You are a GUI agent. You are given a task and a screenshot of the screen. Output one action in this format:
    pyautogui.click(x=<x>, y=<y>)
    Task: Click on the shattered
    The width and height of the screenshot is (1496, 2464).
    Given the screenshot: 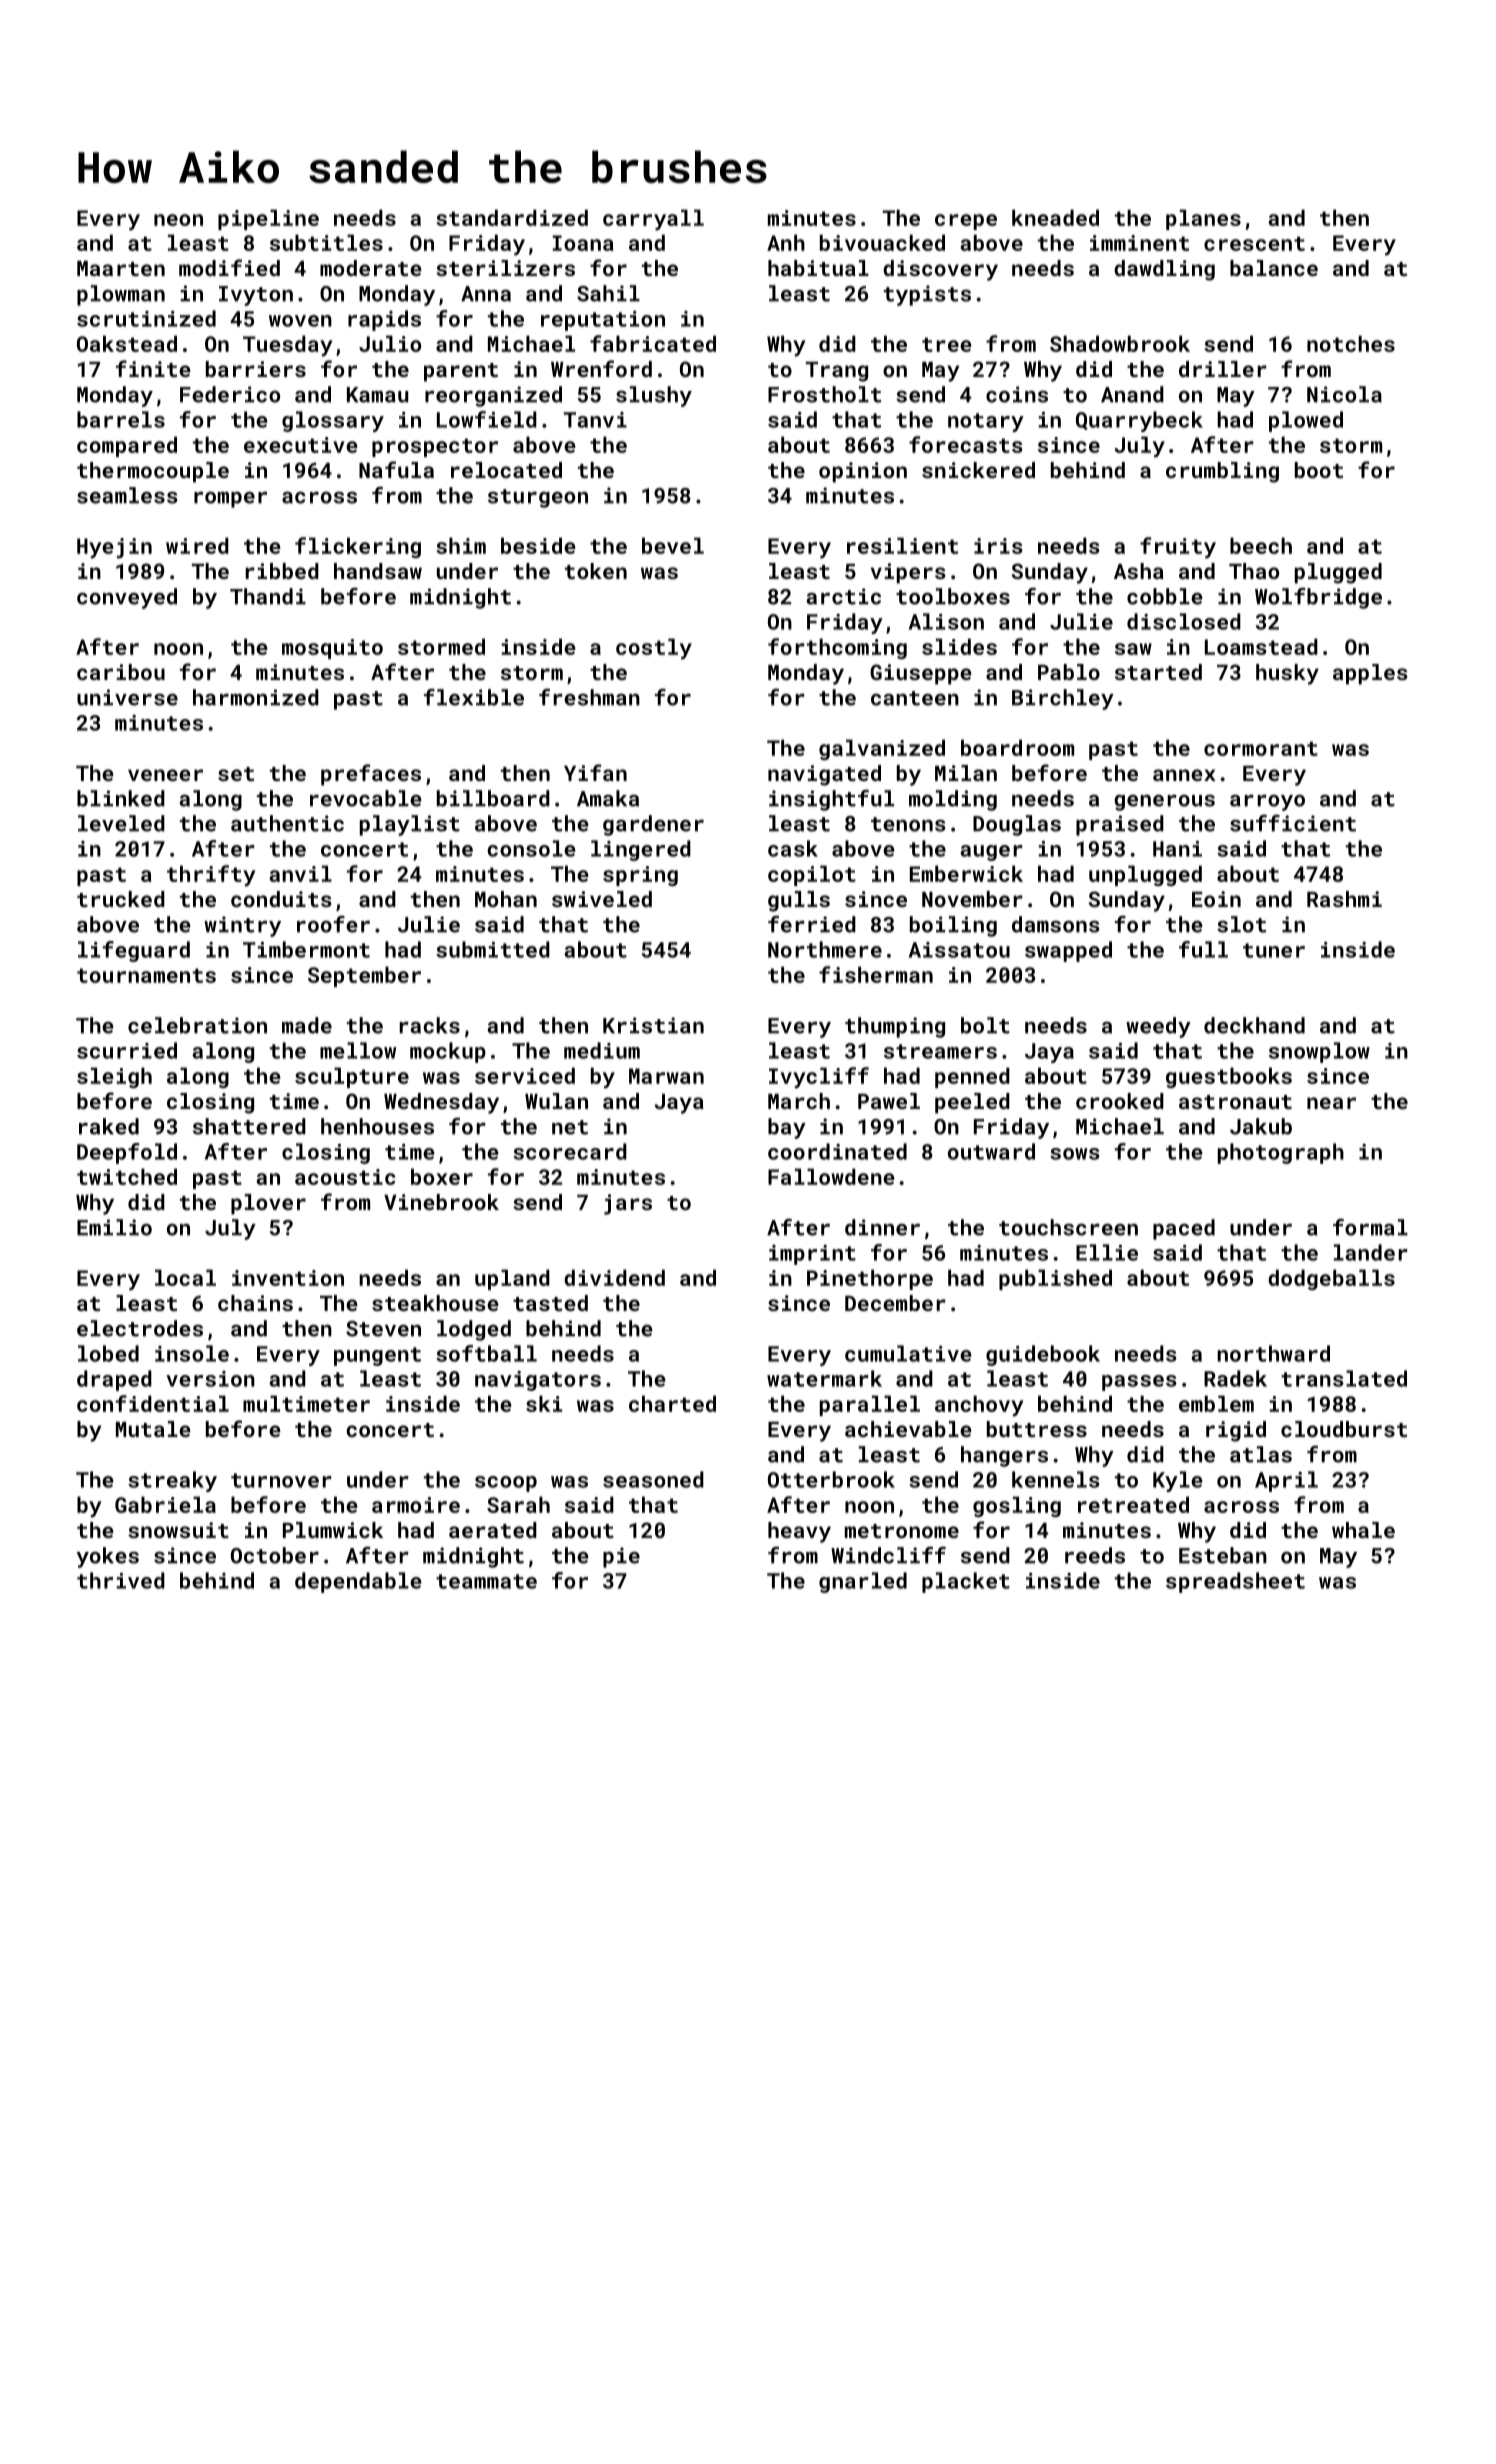 What is the action you would take?
    pyautogui.click(x=249, y=1126)
